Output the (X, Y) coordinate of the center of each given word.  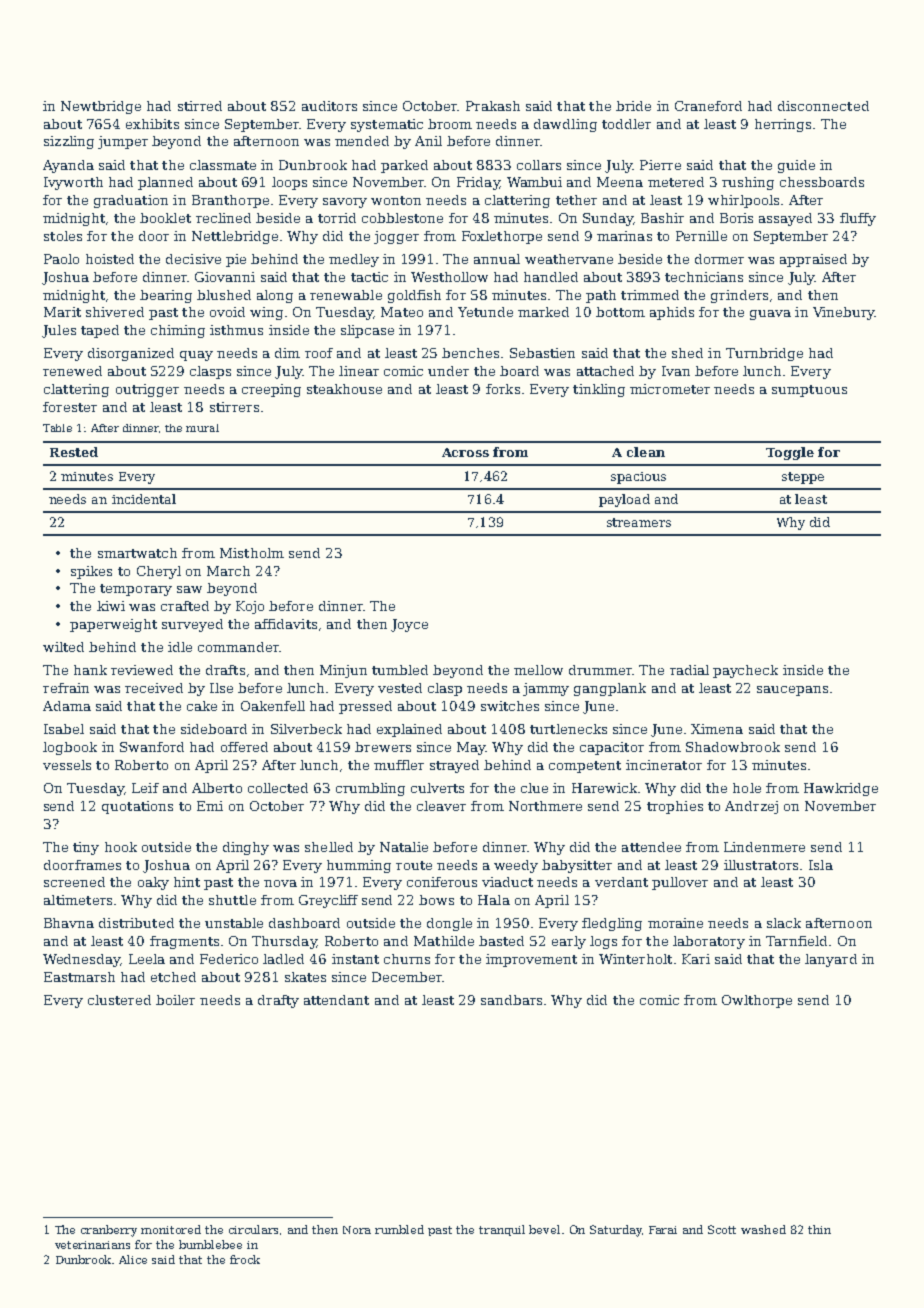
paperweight (113, 625)
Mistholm (252, 553)
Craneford (708, 106)
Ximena (717, 729)
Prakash (493, 106)
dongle (449, 924)
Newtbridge (101, 107)
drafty (278, 1001)
